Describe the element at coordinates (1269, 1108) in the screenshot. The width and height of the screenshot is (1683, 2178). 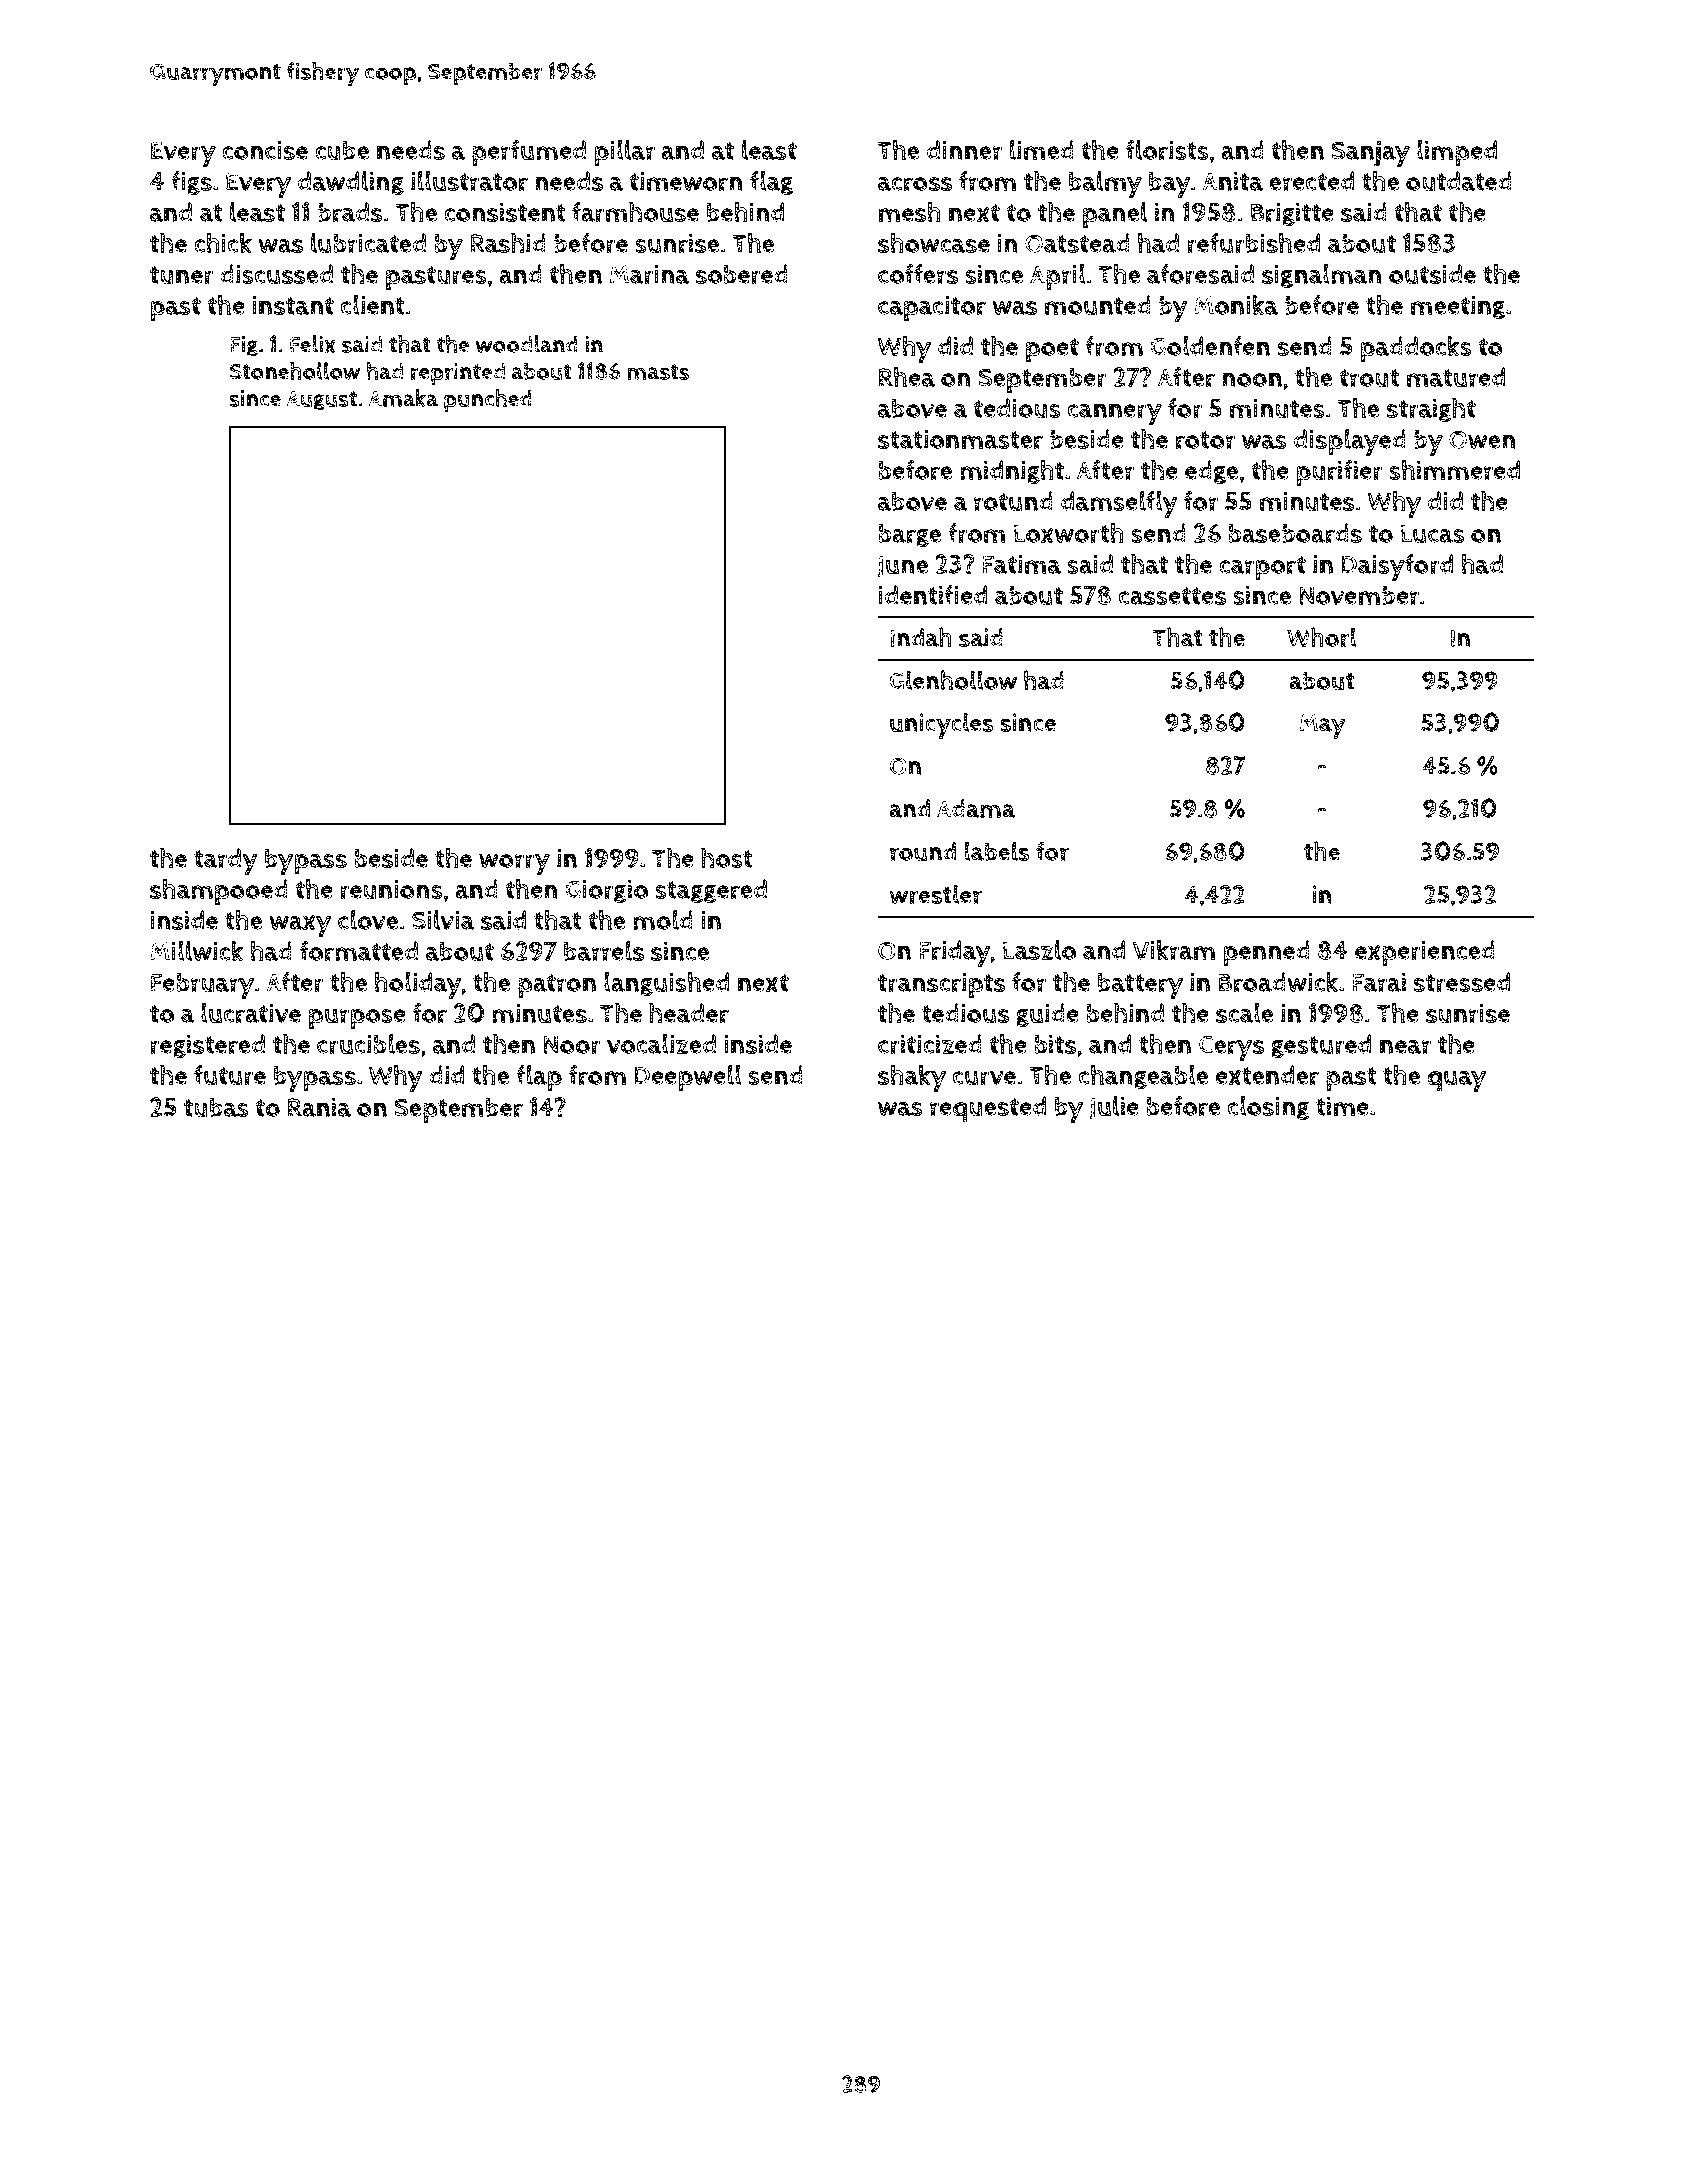
I see `closing` at that location.
